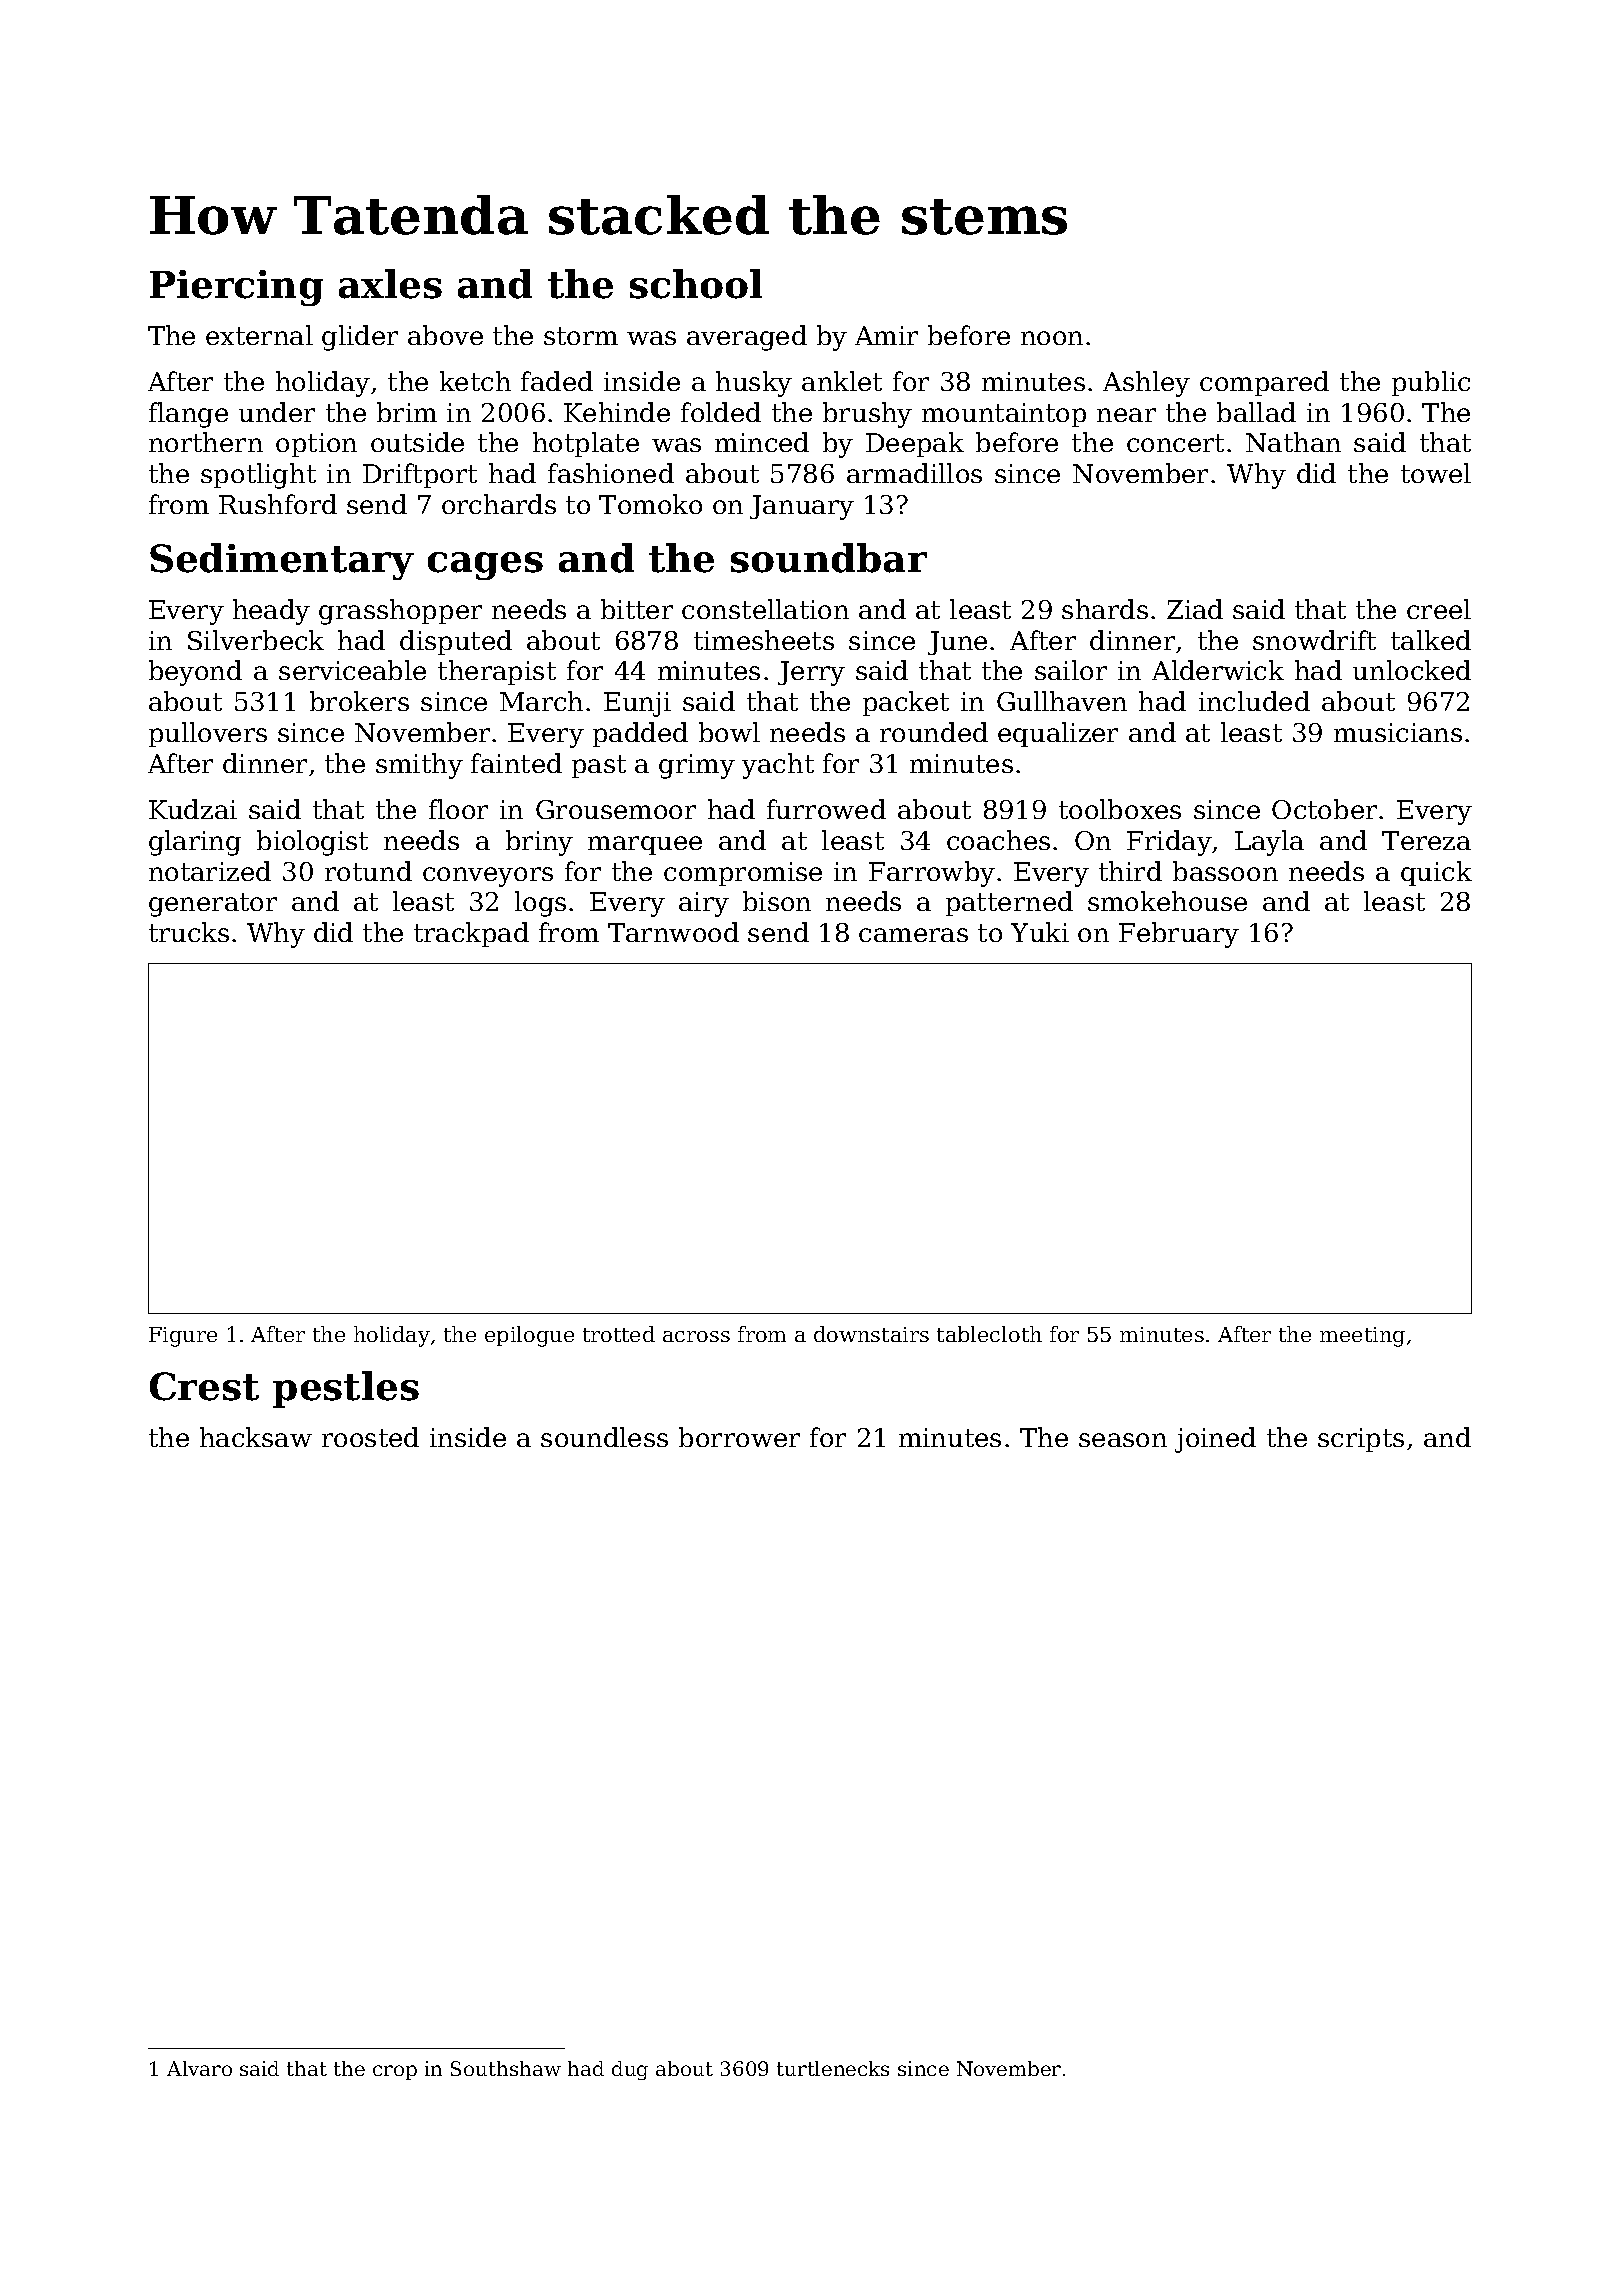 This page has height=2292, width=1620. Describe the element at coordinates (886, 335) in the page. I see `Amir` at that location.
